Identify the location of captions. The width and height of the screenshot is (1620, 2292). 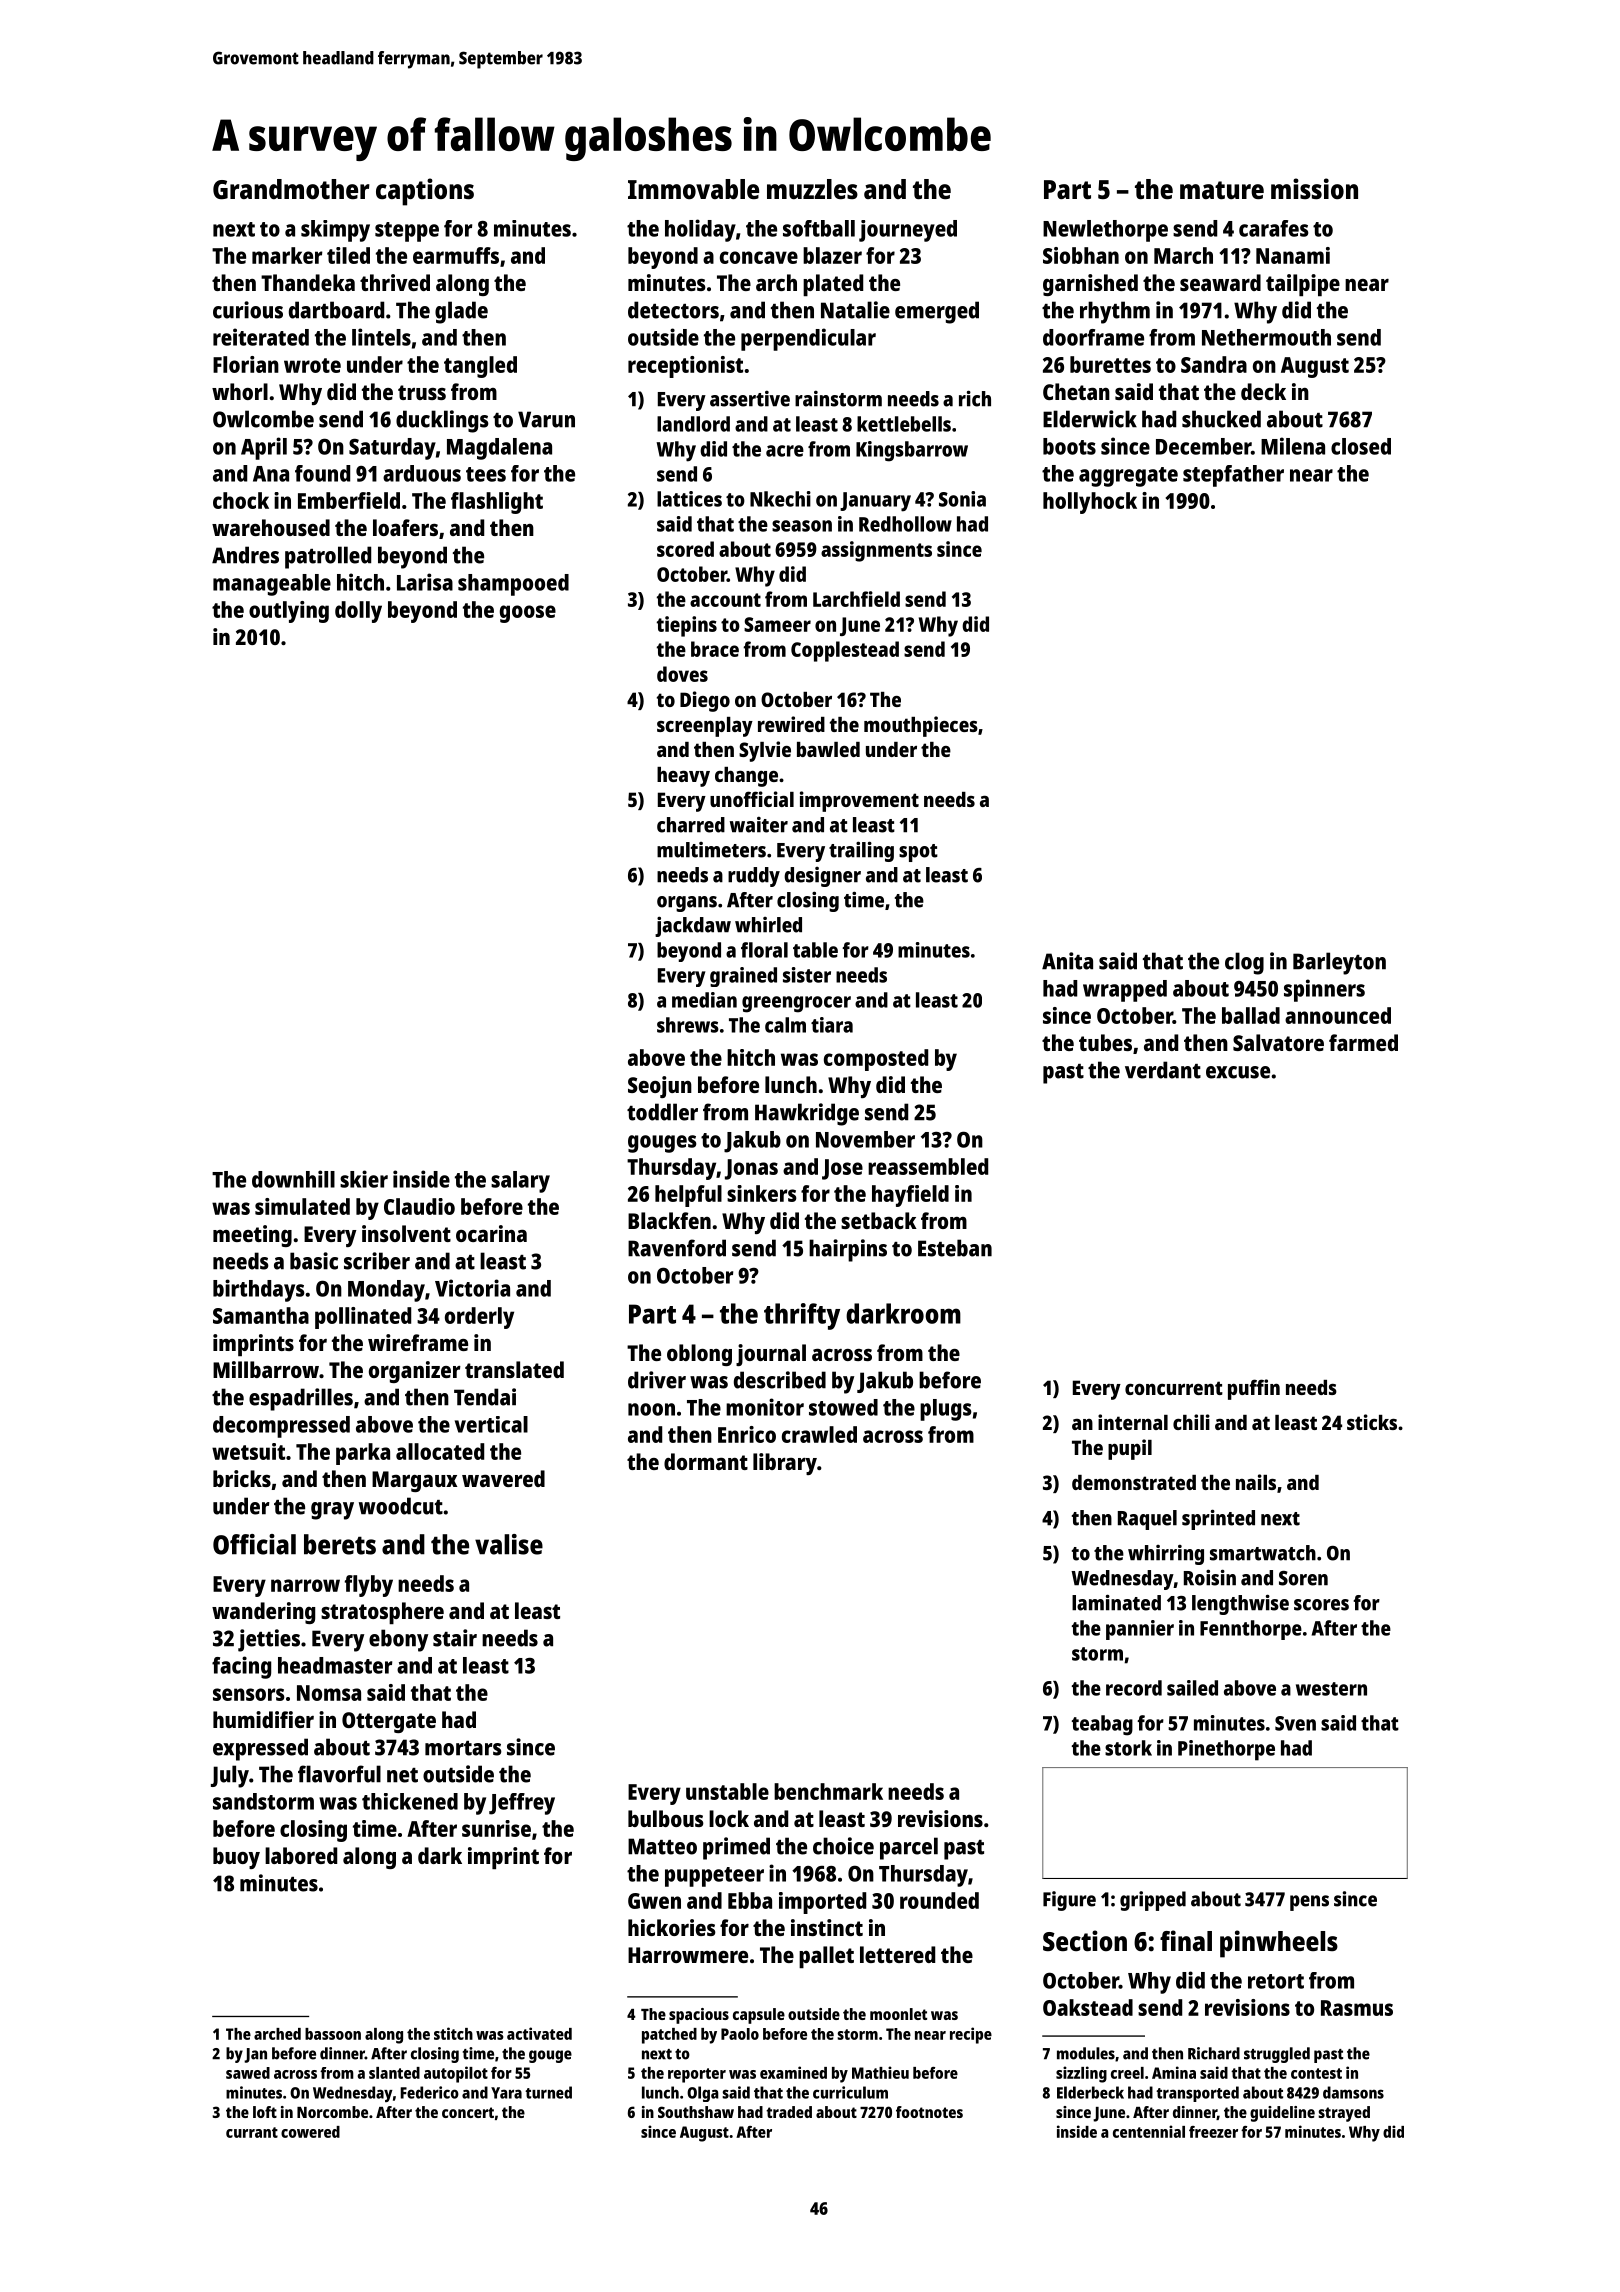
(425, 192).
